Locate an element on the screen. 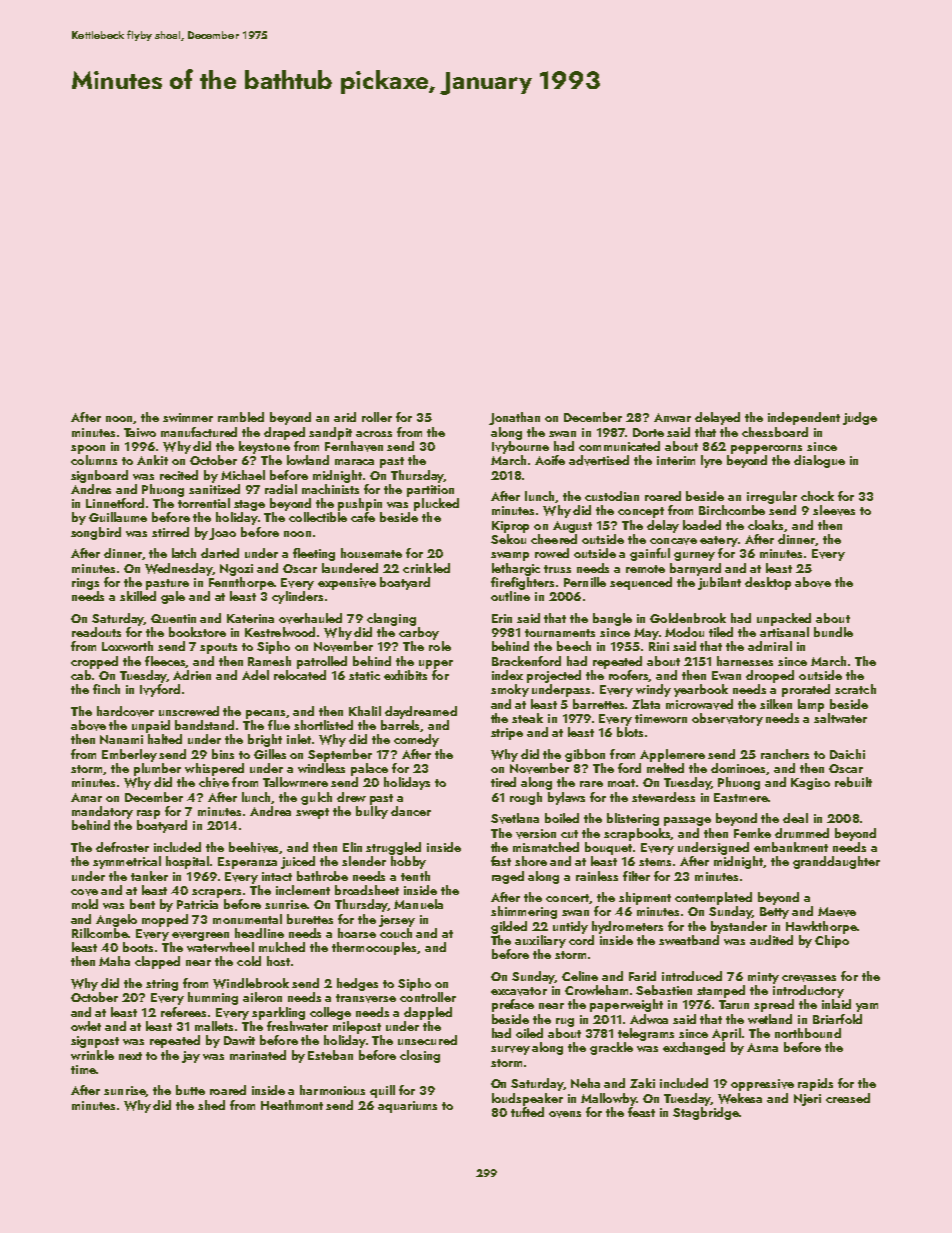  across is located at coordinates (374, 434).
